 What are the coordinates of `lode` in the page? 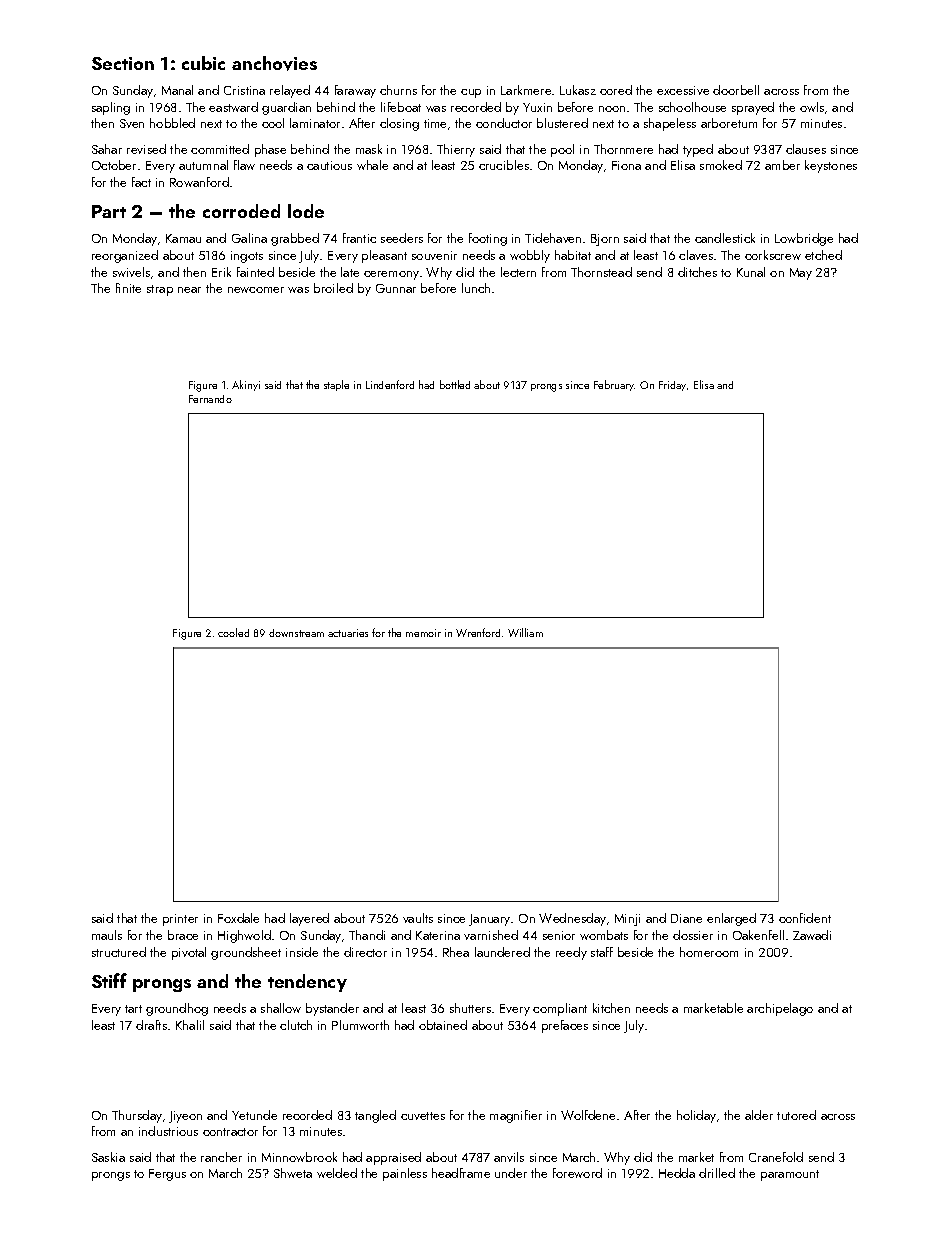 It's located at (306, 211).
